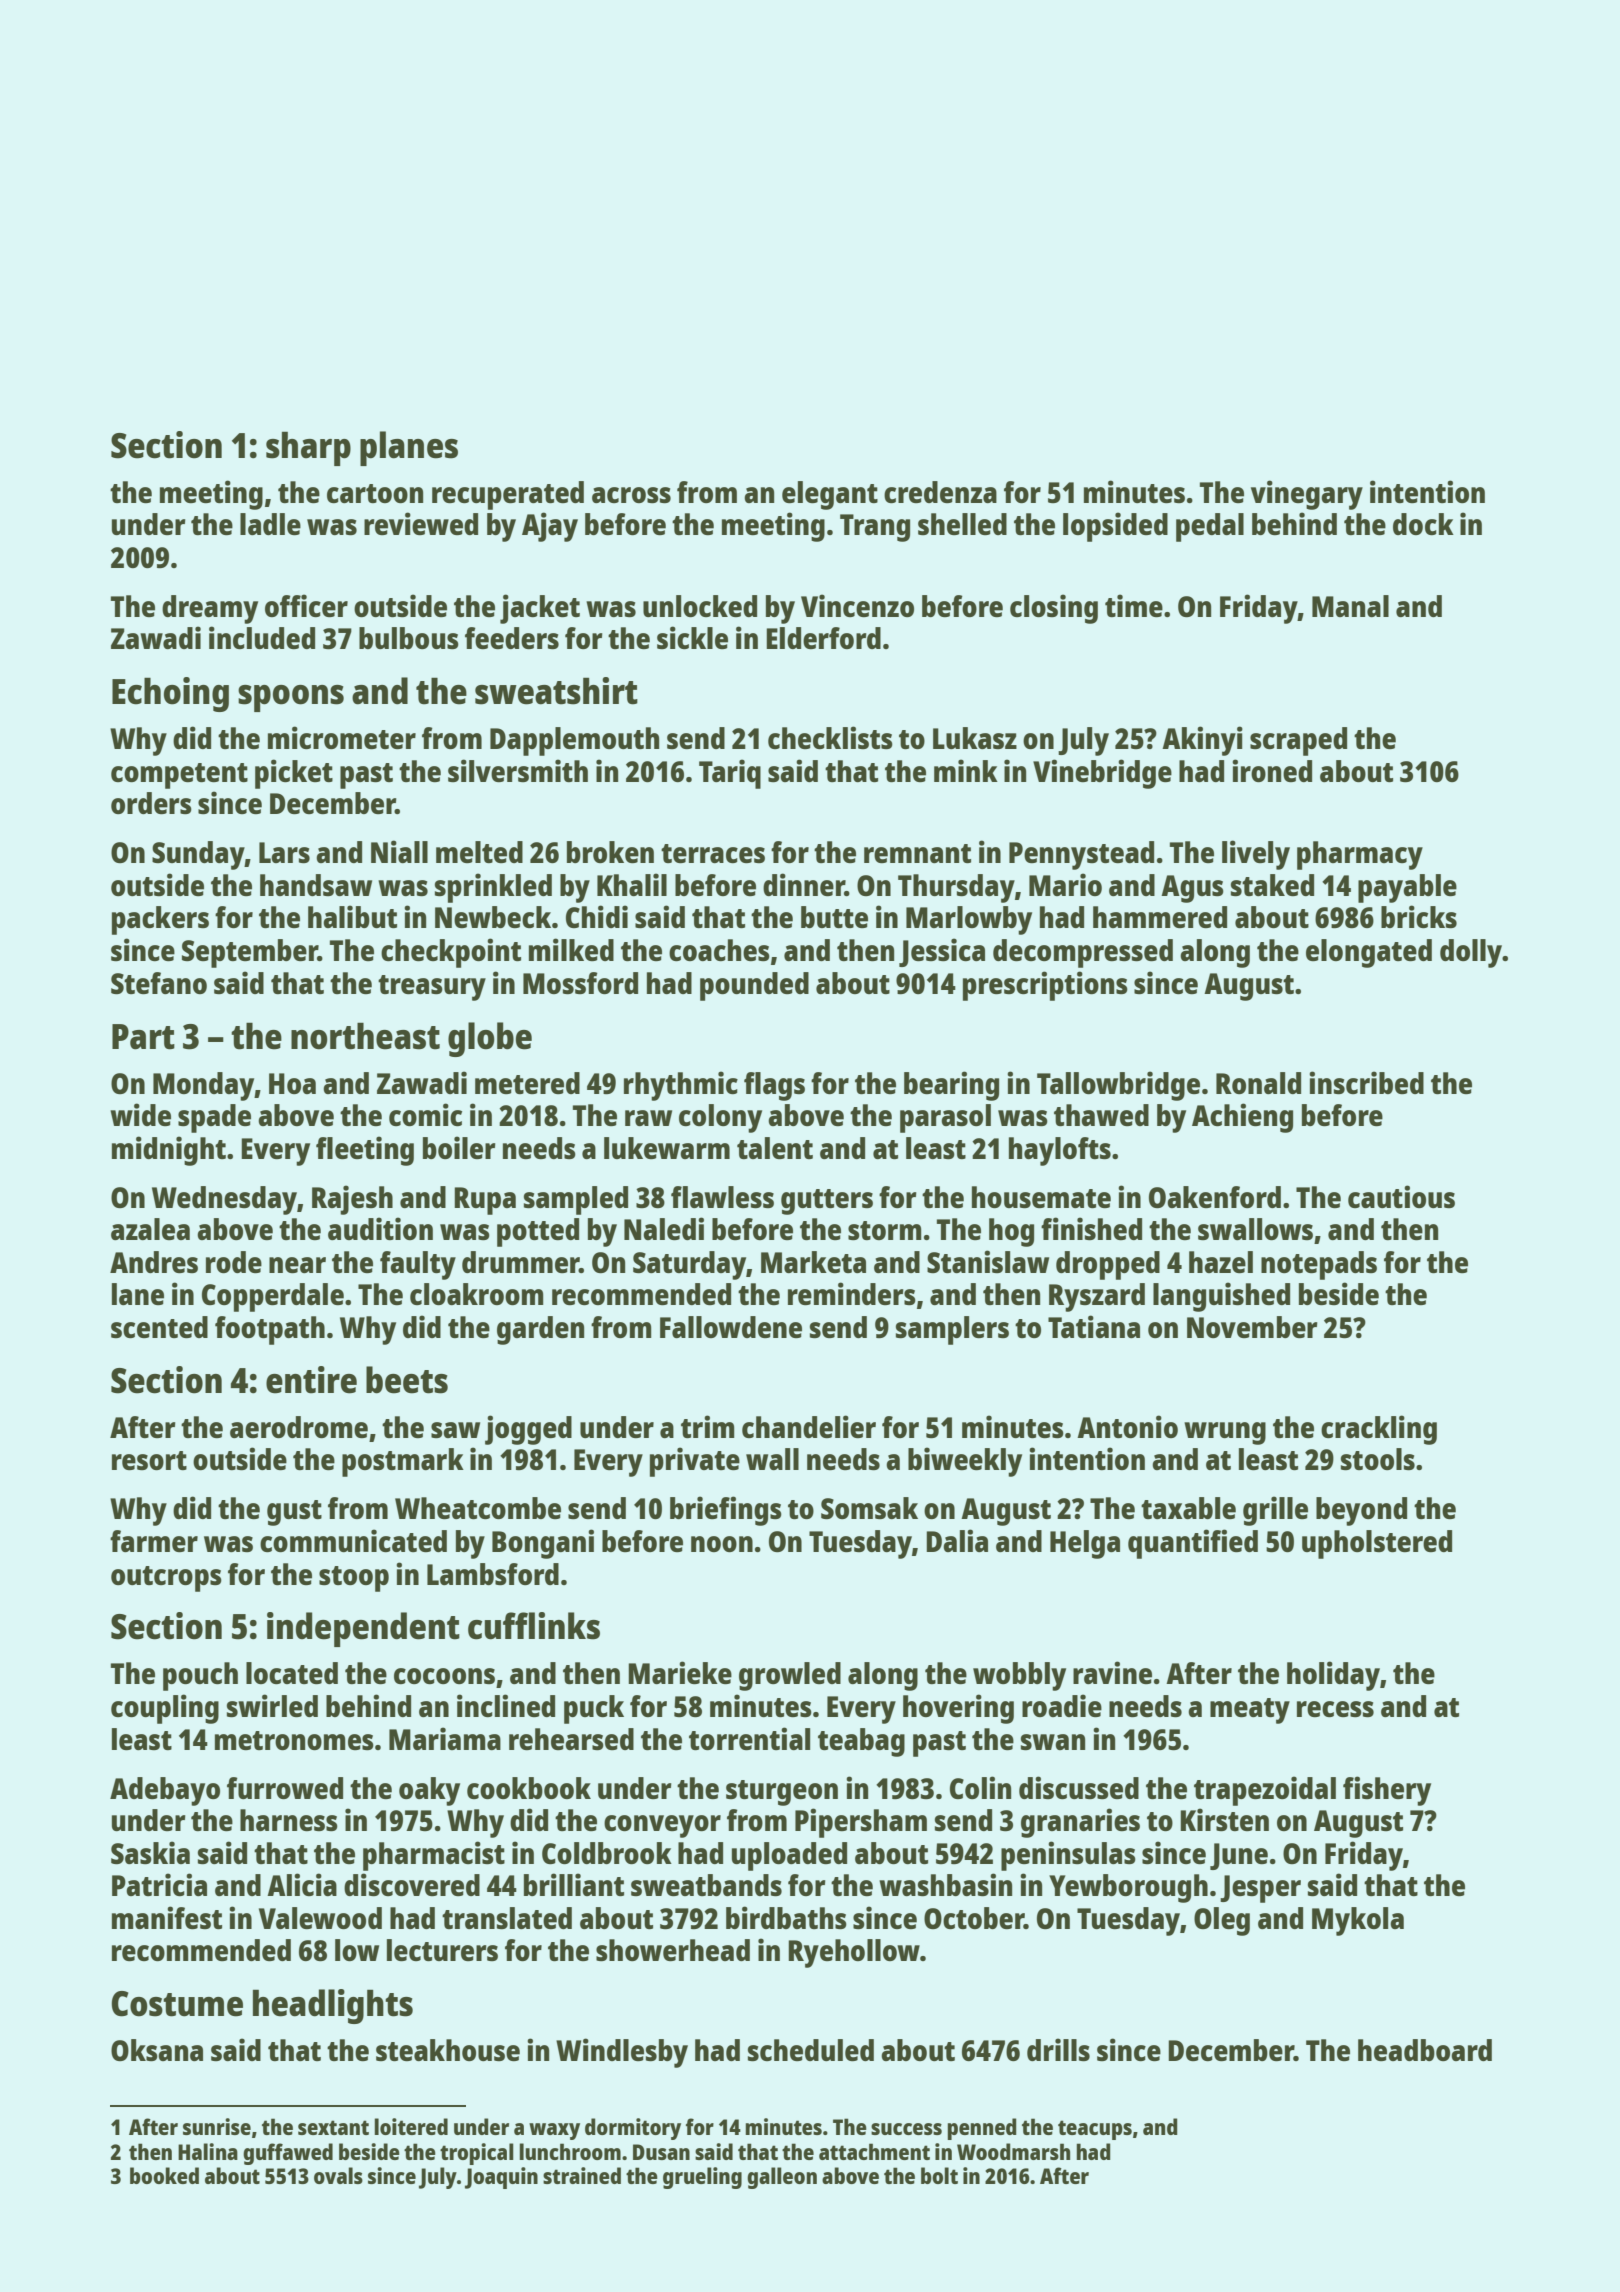 Image resolution: width=1620 pixels, height=2292 pixels. What do you see at coordinates (333, 2127) in the screenshot?
I see `sextant` at bounding box center [333, 2127].
